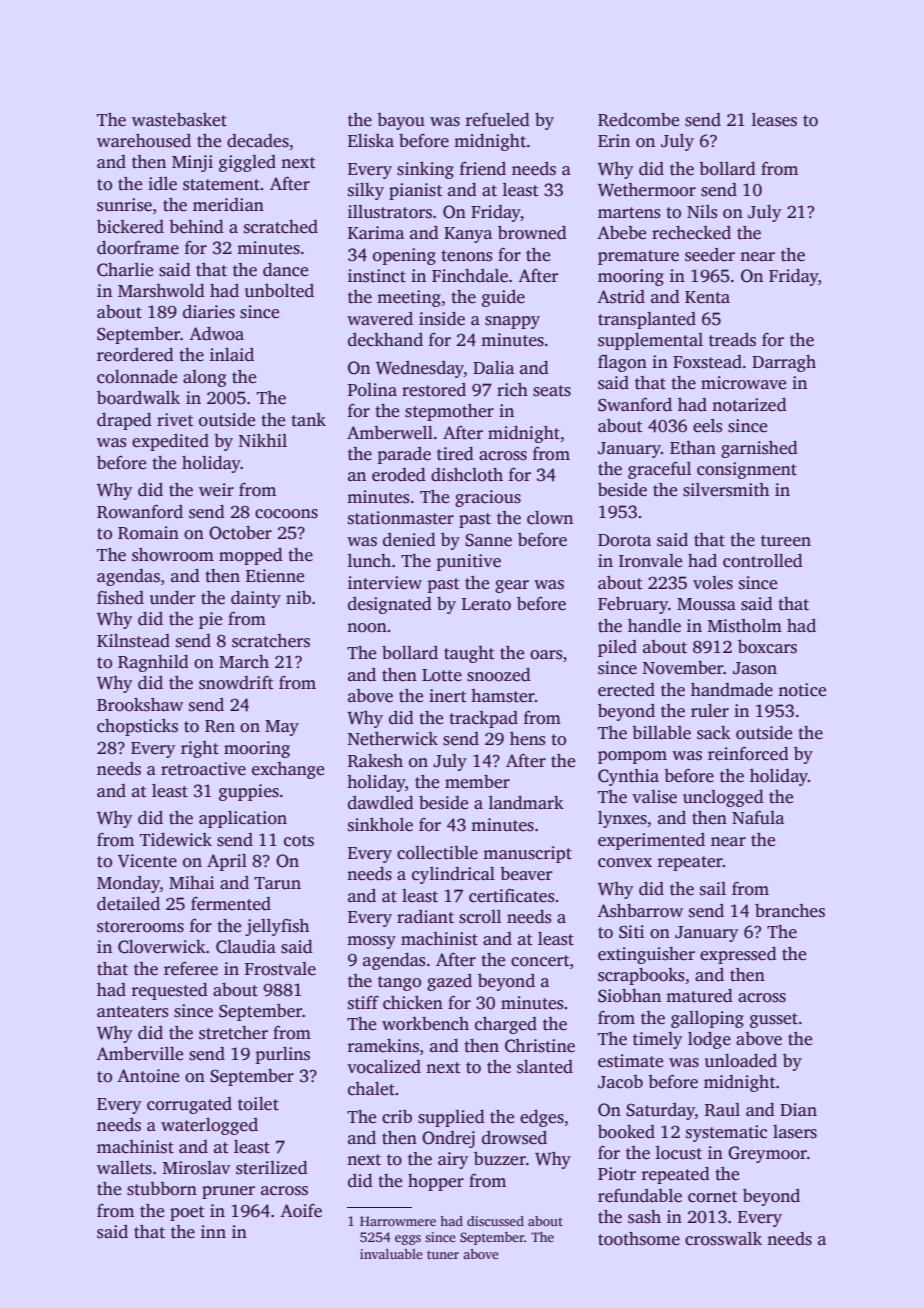  What do you see at coordinates (748, 753) in the image?
I see `reinforced` at bounding box center [748, 753].
